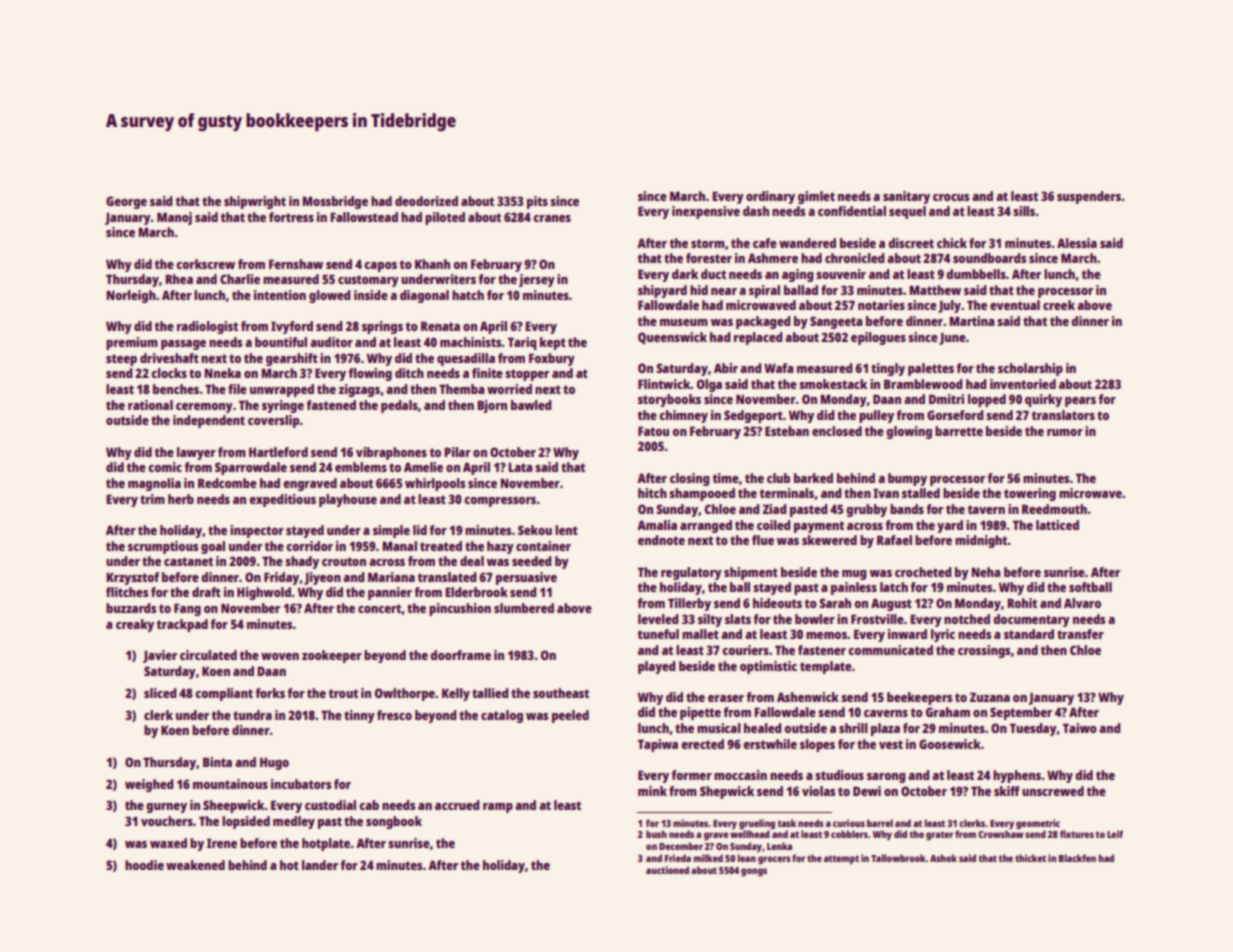  What do you see at coordinates (706, 212) in the screenshot?
I see `inexpensive` at bounding box center [706, 212].
